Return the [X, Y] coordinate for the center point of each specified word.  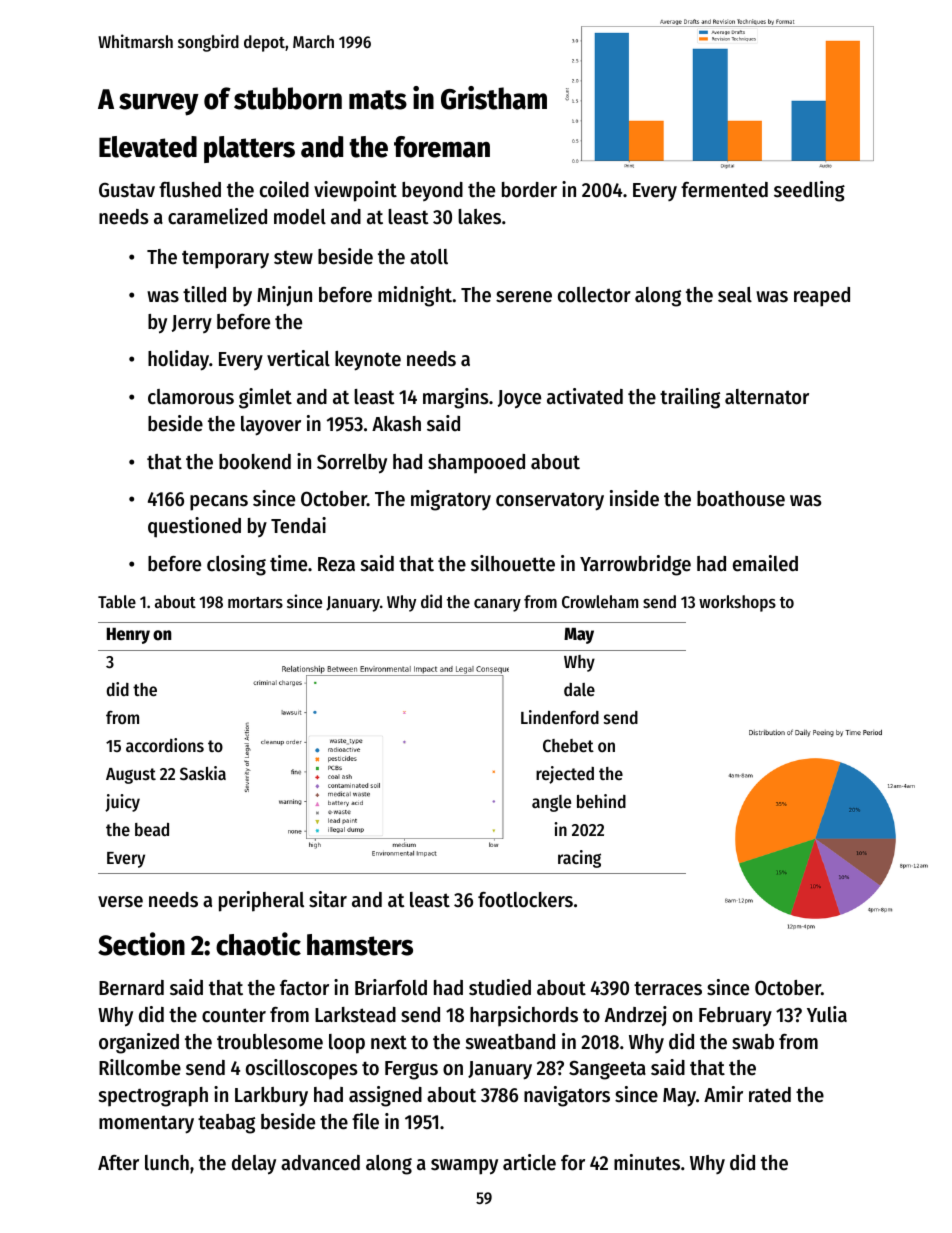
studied [500, 987]
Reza [336, 564]
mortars [255, 602]
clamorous [191, 397]
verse [120, 902]
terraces [668, 988]
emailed [765, 563]
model [300, 217]
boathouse [741, 499]
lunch [167, 1163]
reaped [822, 297]
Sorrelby [352, 464]
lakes [479, 217]
